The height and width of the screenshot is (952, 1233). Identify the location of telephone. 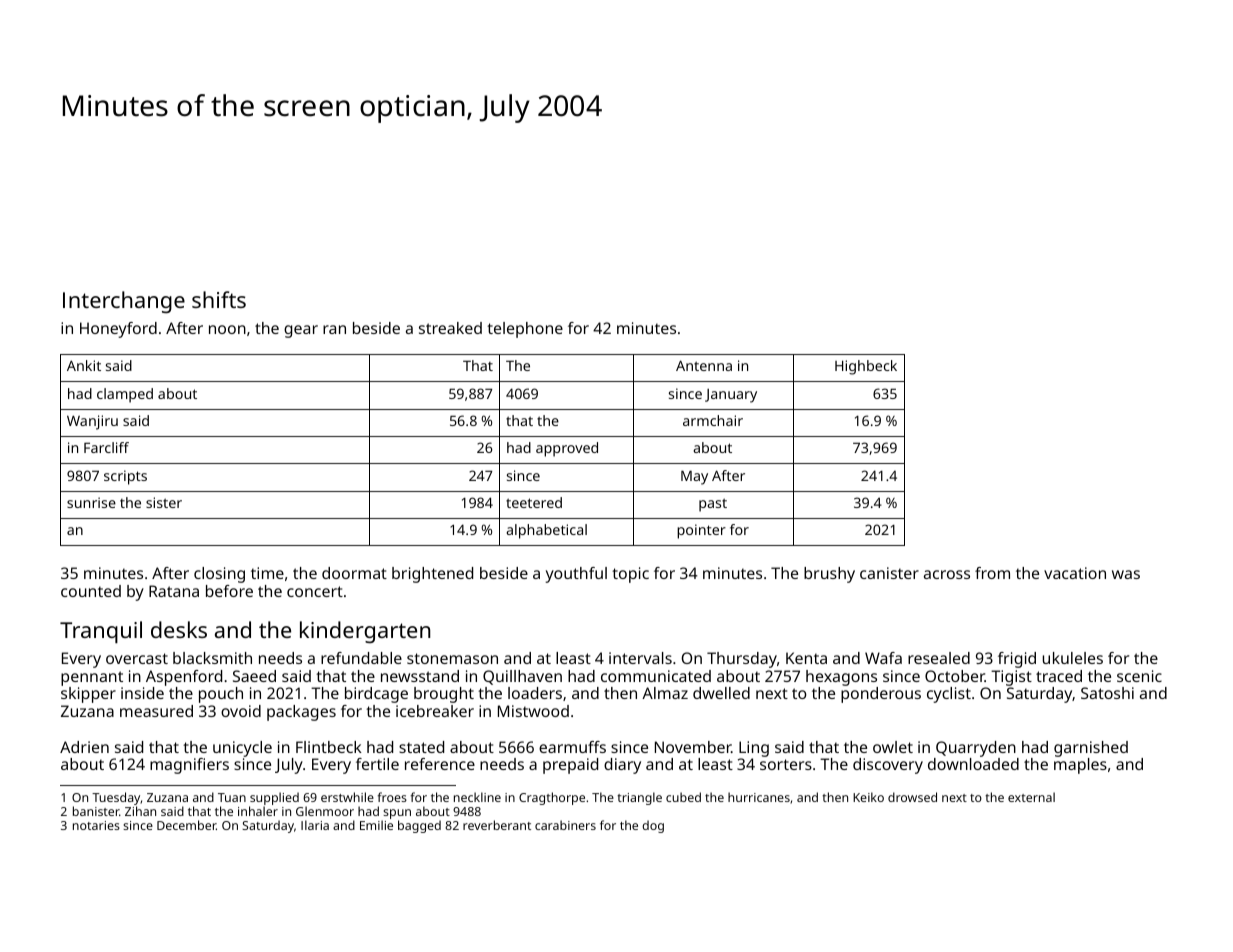
(525, 330).
